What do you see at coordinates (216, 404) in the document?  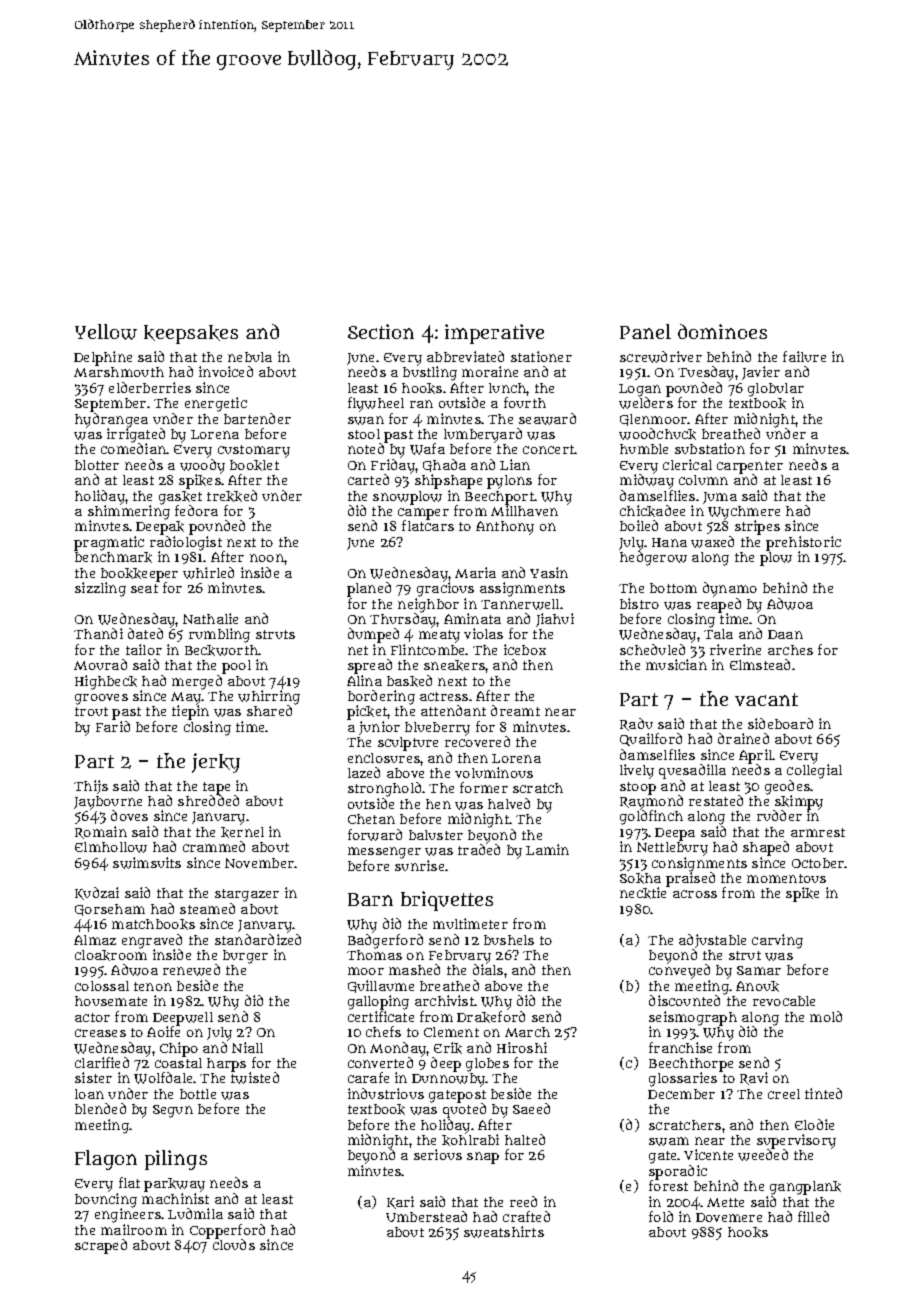 I see `energetic` at bounding box center [216, 404].
